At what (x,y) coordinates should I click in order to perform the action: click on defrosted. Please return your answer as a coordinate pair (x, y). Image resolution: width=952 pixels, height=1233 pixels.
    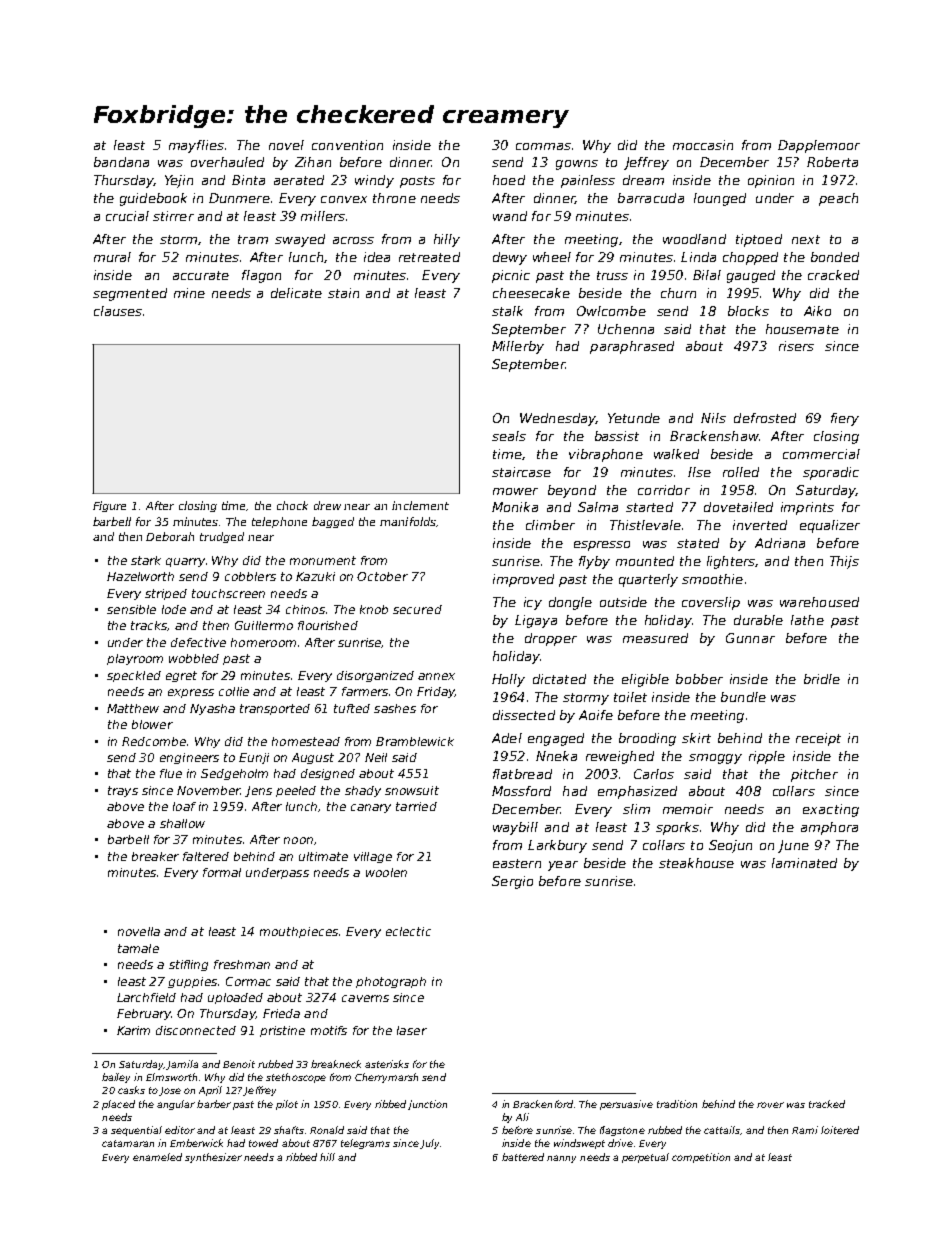
    Looking at the image, I should click on (765, 418).
